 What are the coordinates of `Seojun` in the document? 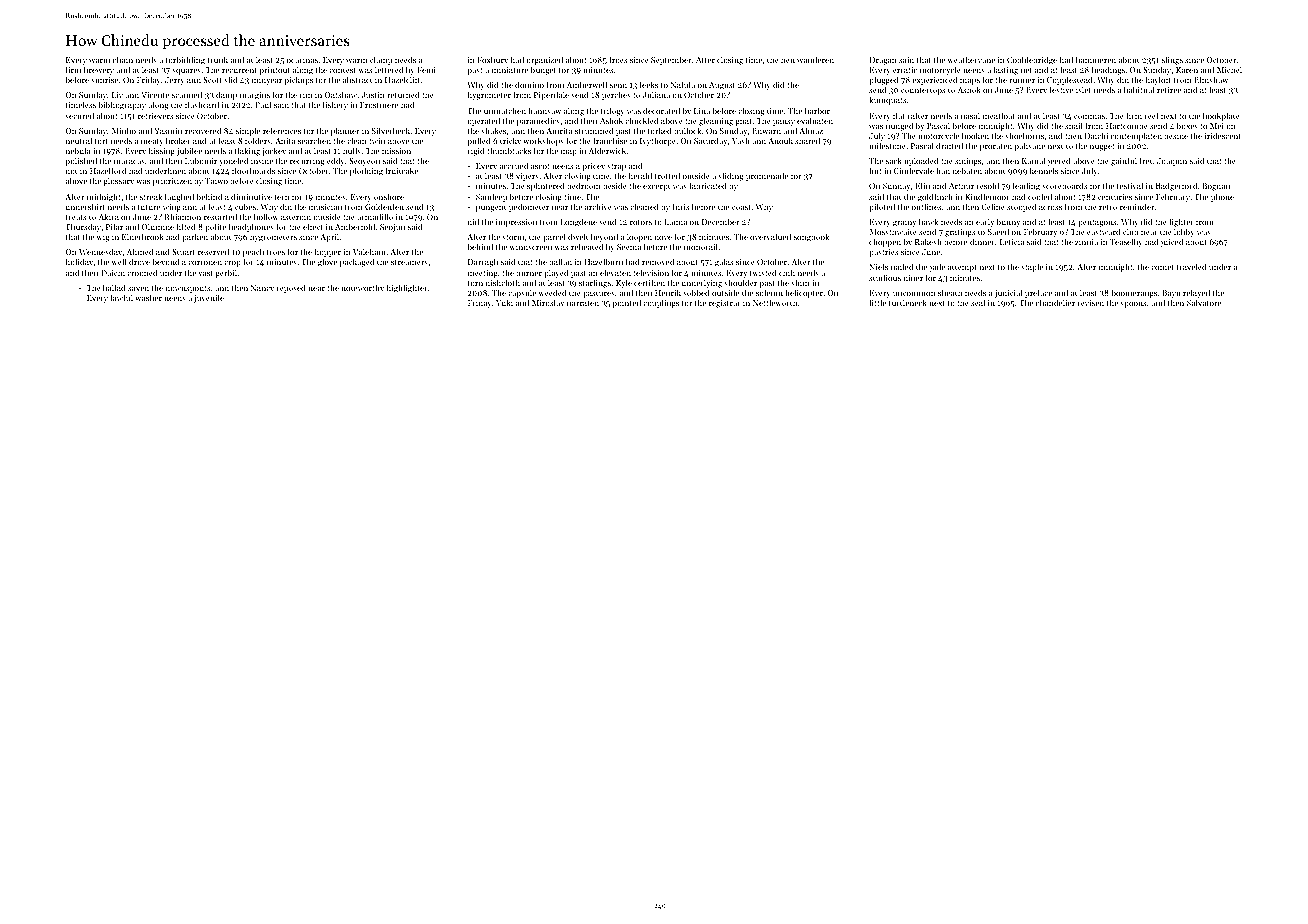 It's located at (392, 228).
